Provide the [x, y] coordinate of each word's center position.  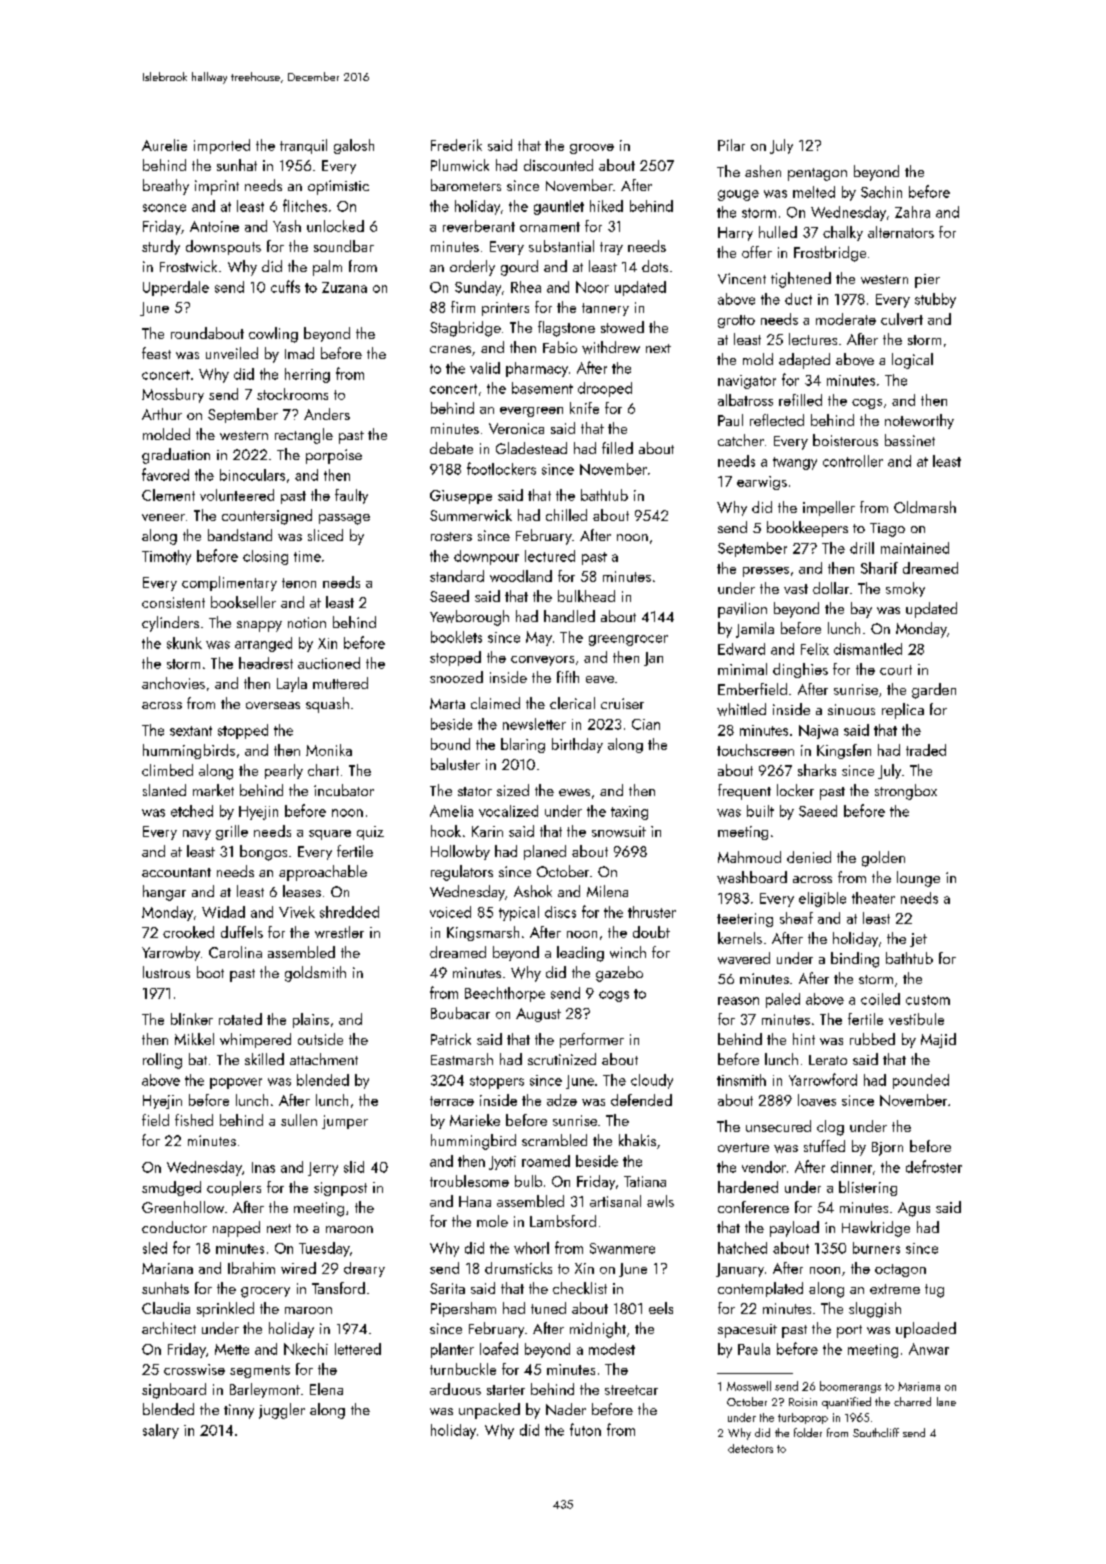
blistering [868, 1188]
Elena [326, 1389]
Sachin [881, 192]
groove [592, 149]
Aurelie [164, 145]
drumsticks [518, 1268]
